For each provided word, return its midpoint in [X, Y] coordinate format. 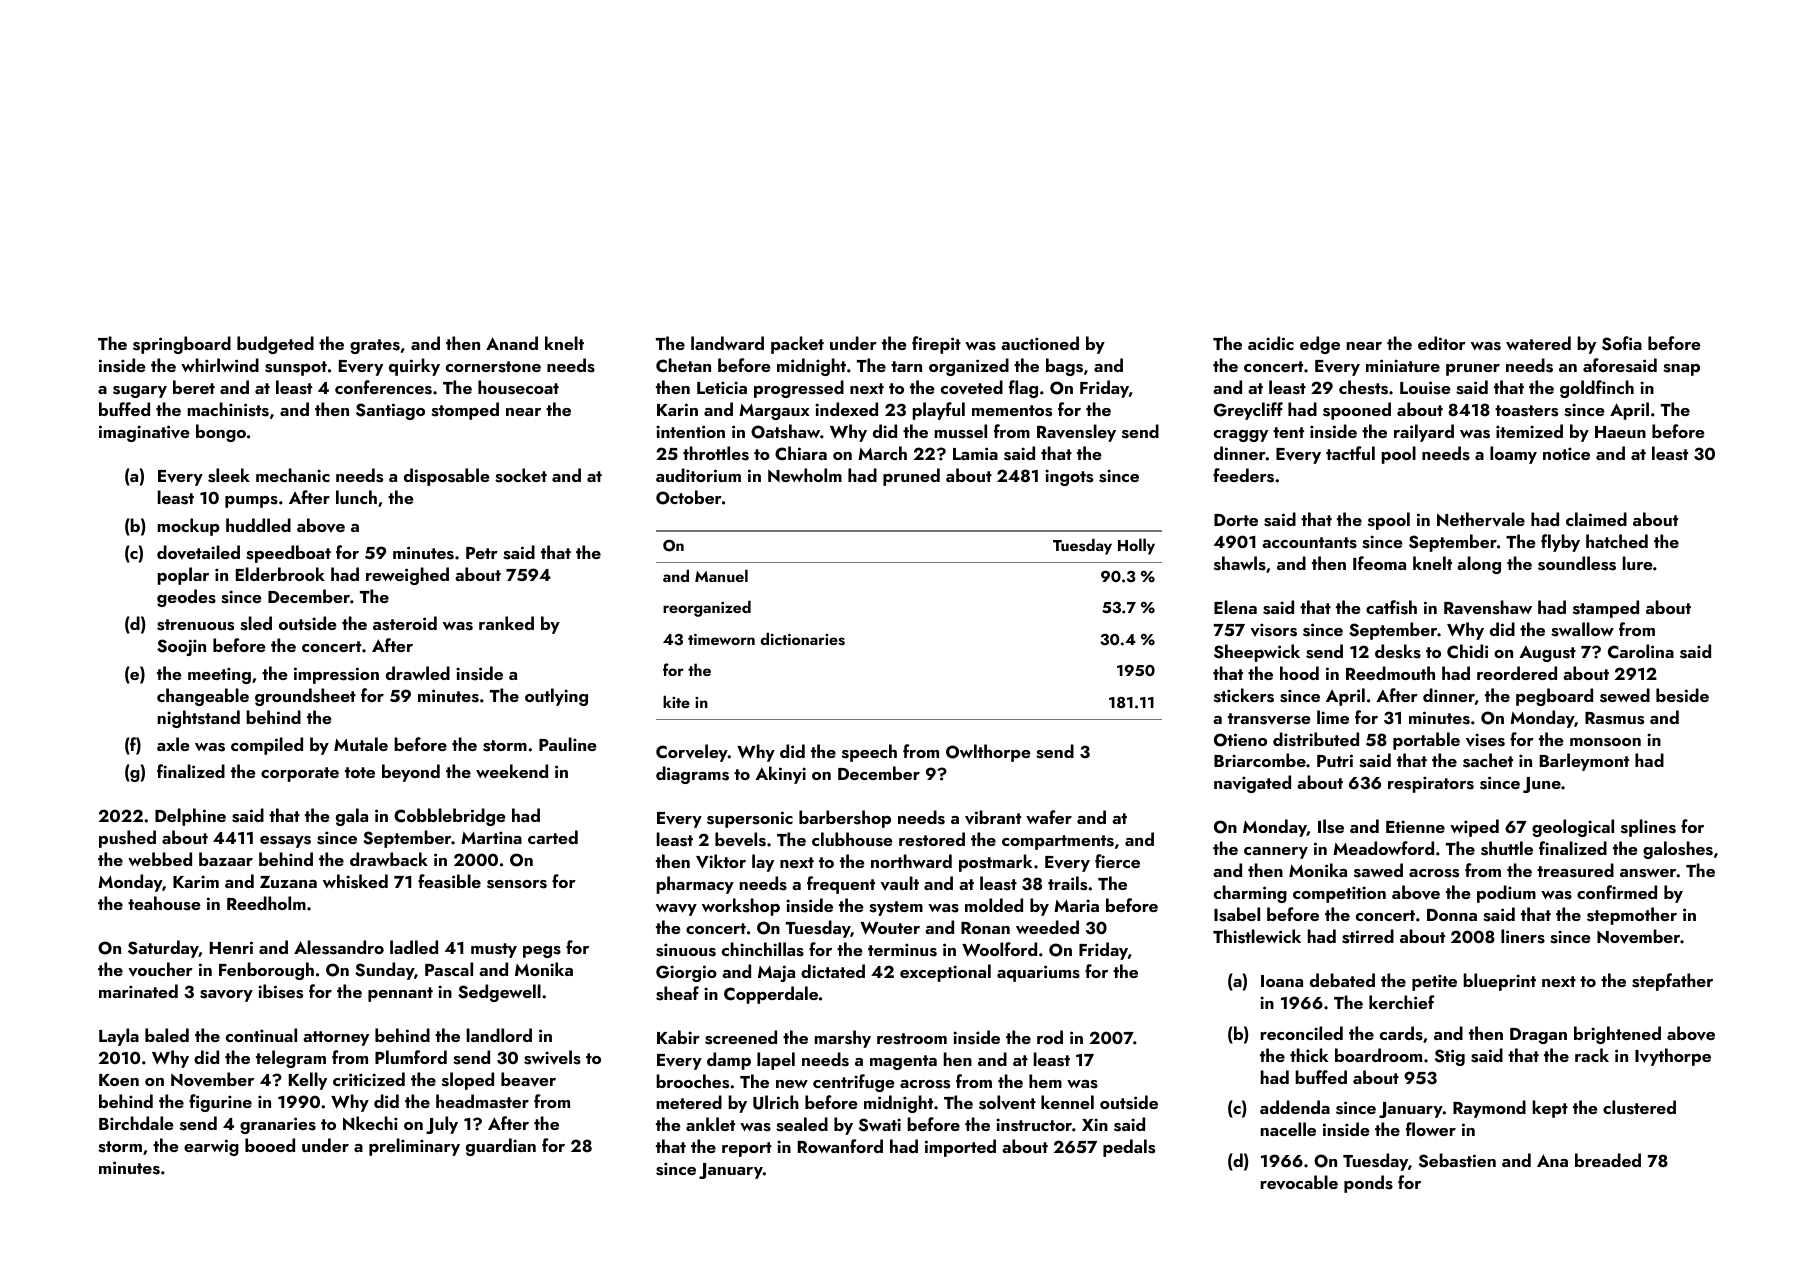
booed [270, 1145]
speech [869, 753]
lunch [356, 497]
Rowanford [840, 1146]
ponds [1368, 1184]
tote [360, 772]
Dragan [1538, 1036]
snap [1681, 370]
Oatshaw [785, 431]
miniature [1403, 365]
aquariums [1038, 973]
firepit [936, 345]
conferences [383, 387]
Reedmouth [1390, 673]
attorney [336, 1038]
